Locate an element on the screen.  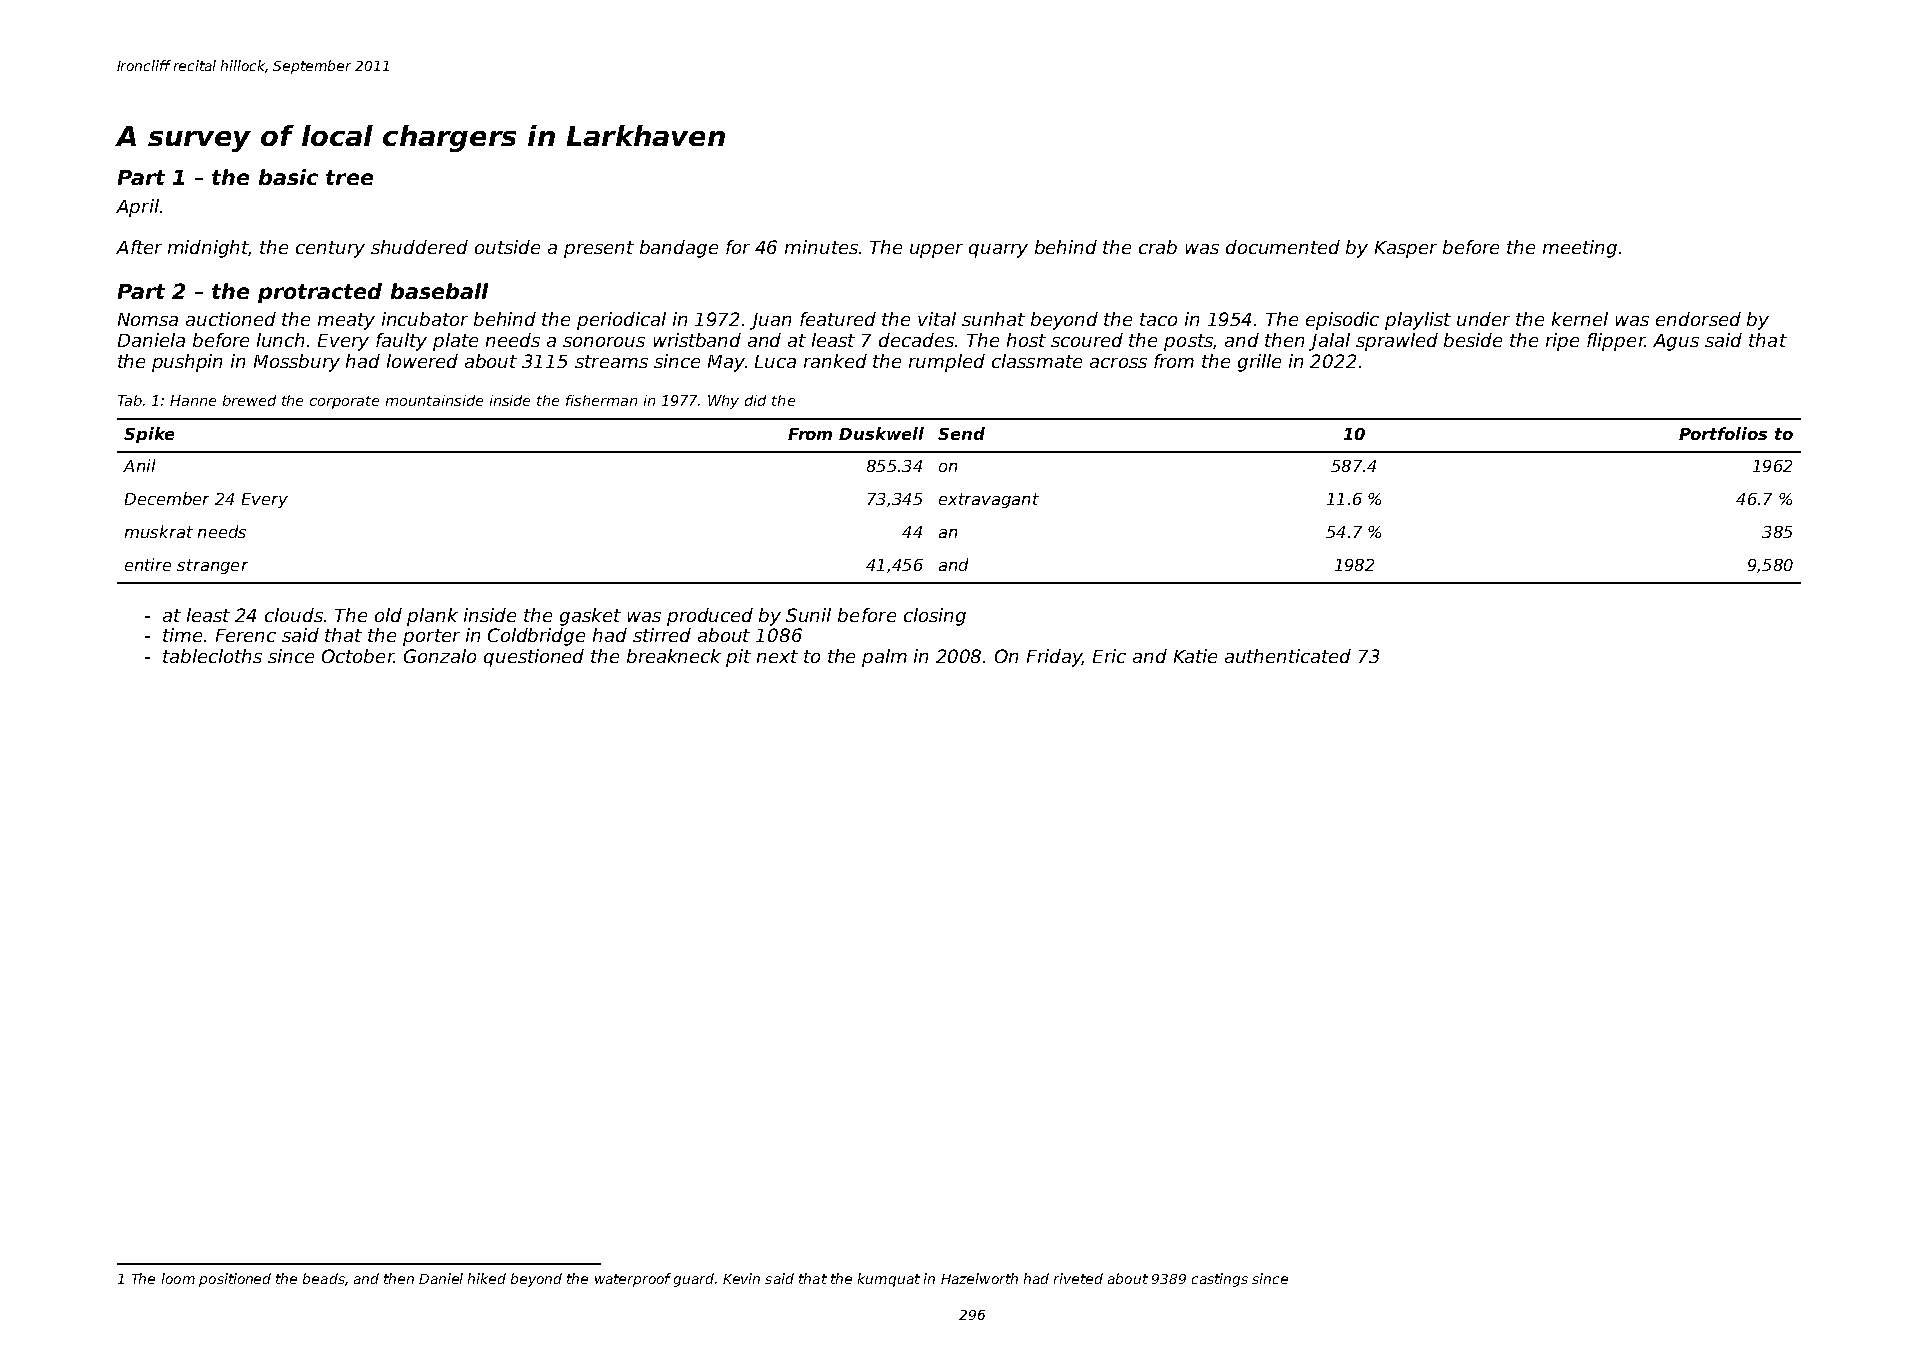
basic is located at coordinates (288, 177).
